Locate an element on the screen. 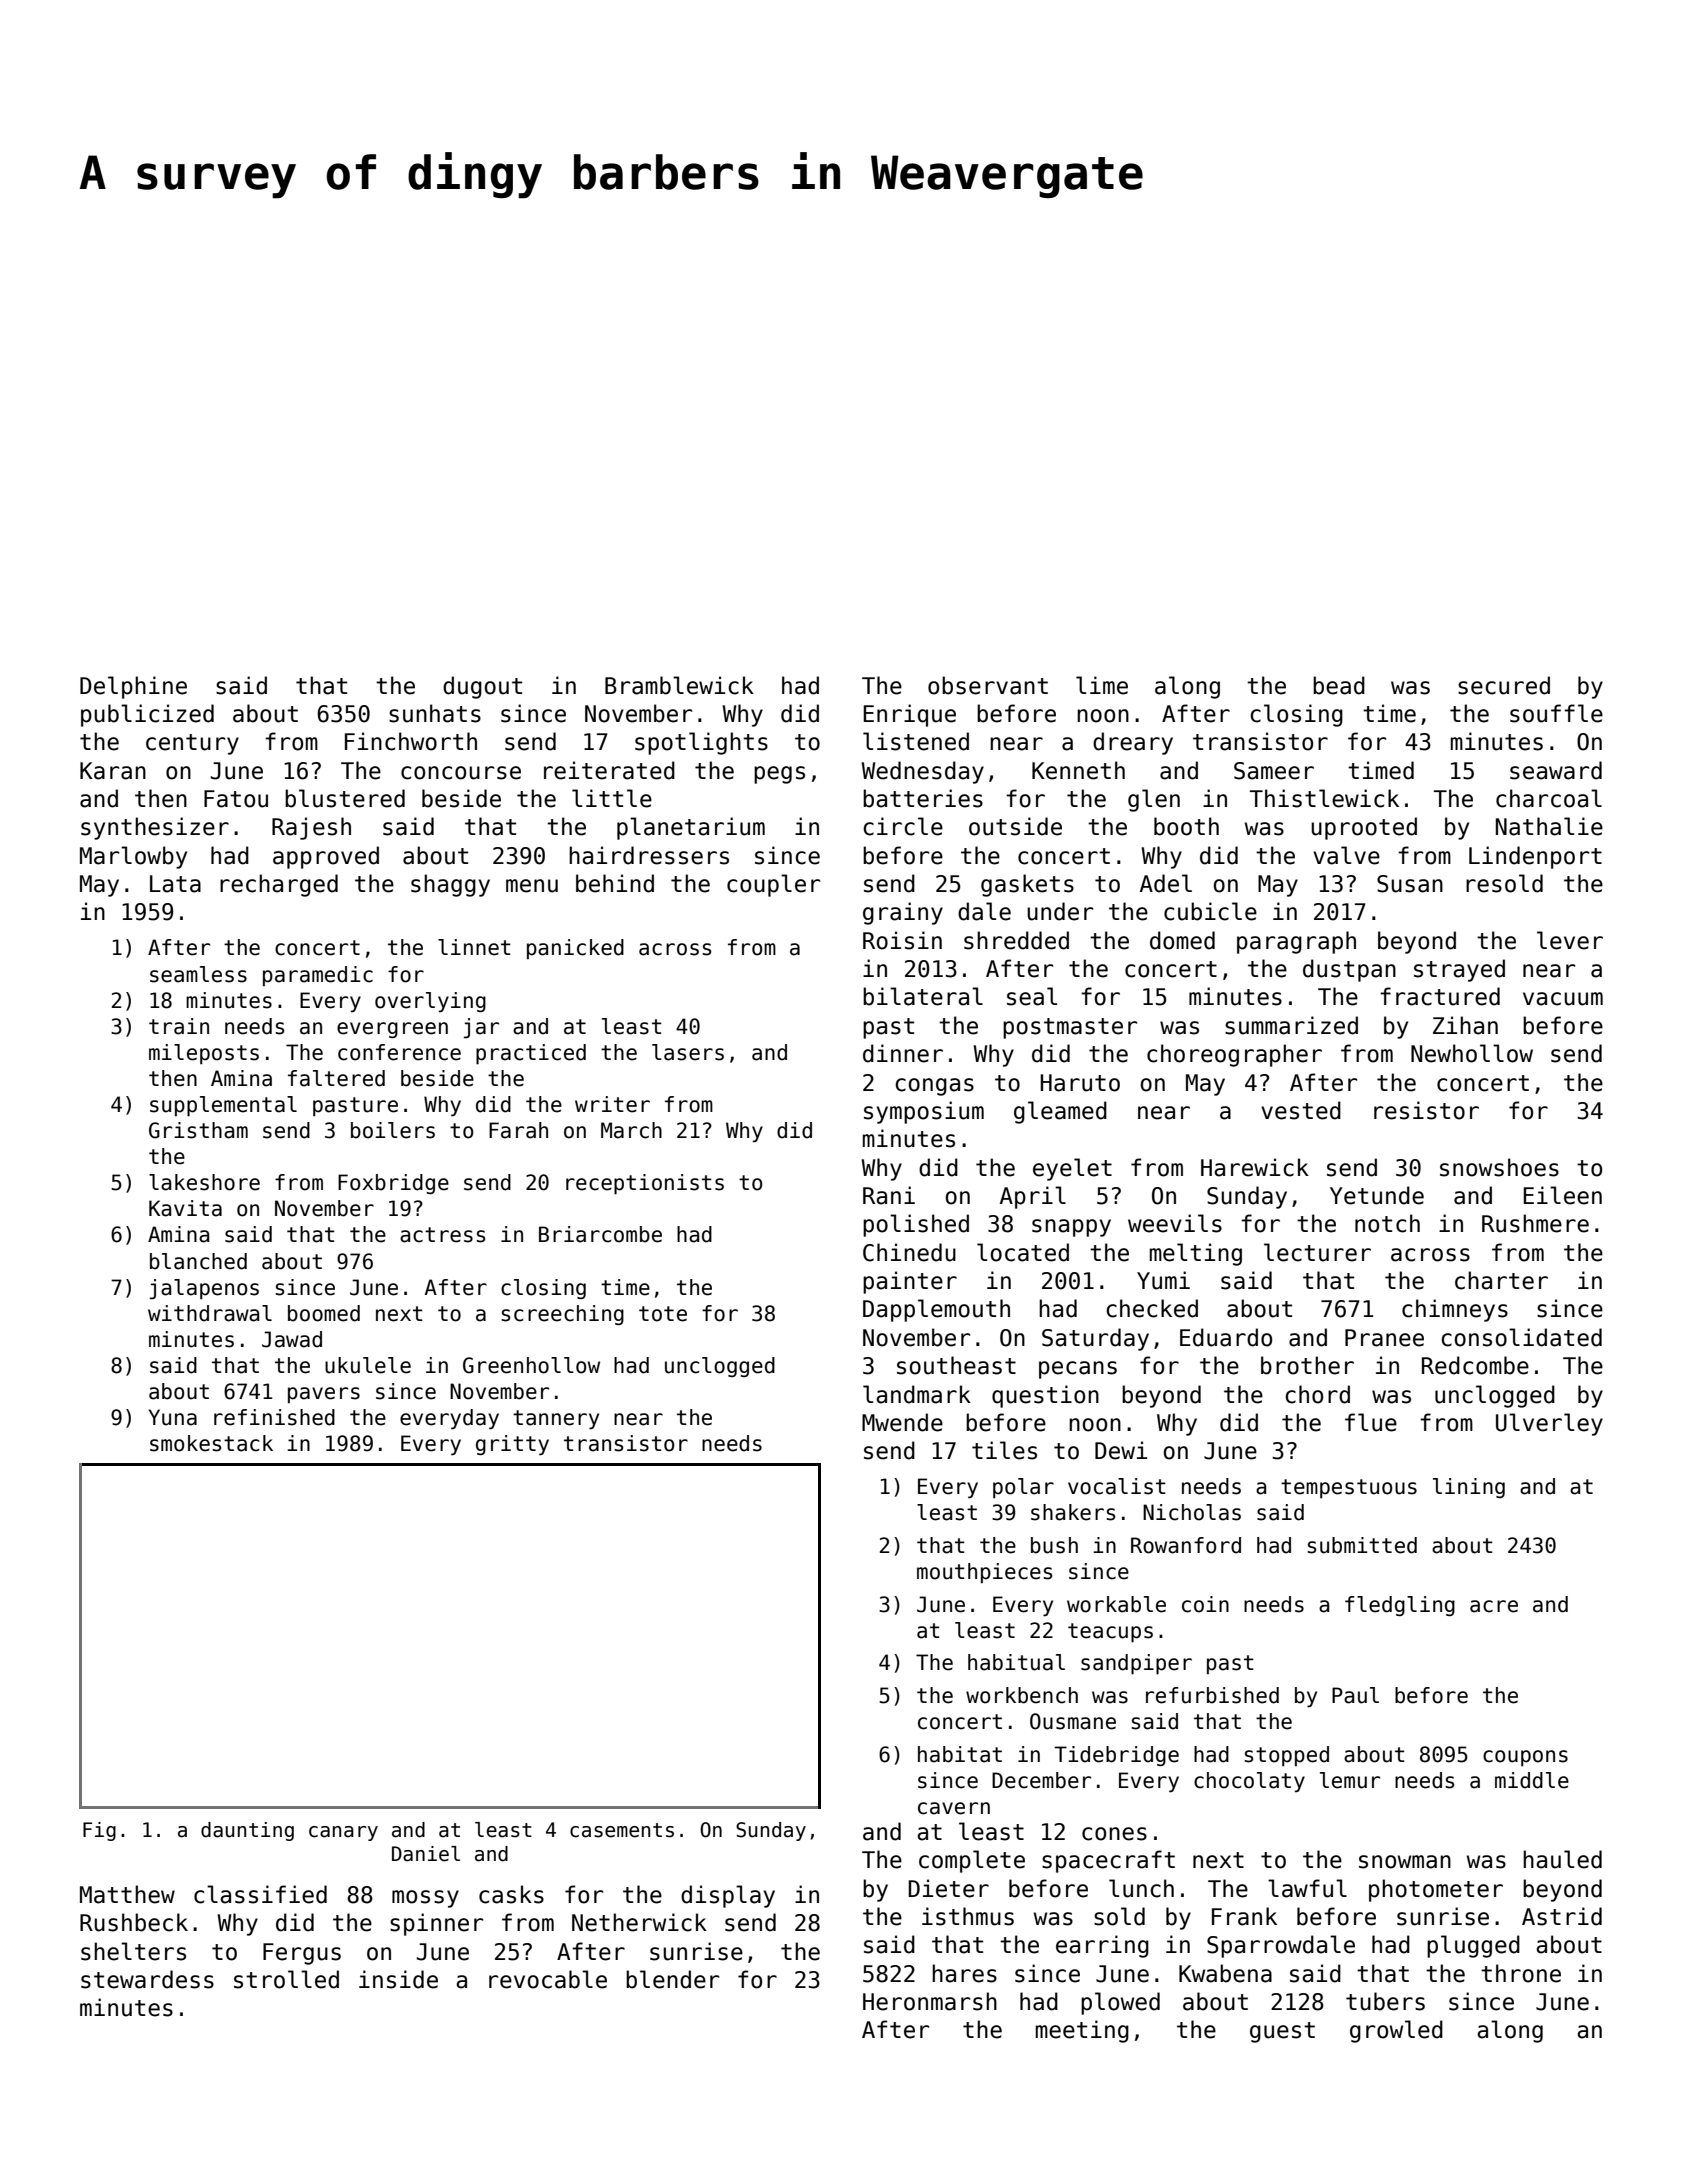 This screenshot has height=2178, width=1683. refinished is located at coordinates (274, 1417).
